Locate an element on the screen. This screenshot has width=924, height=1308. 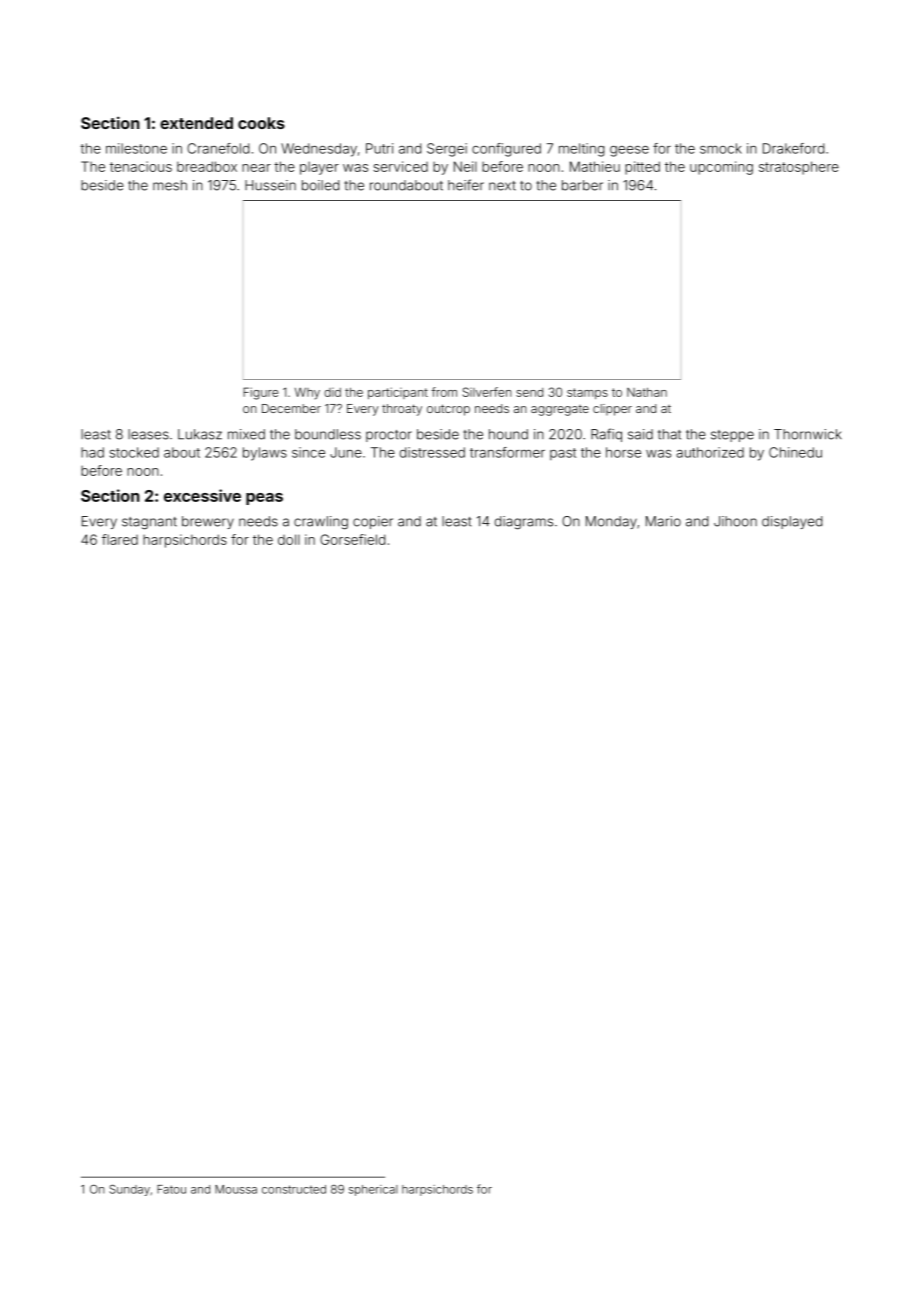
mixed is located at coordinates (246, 434).
